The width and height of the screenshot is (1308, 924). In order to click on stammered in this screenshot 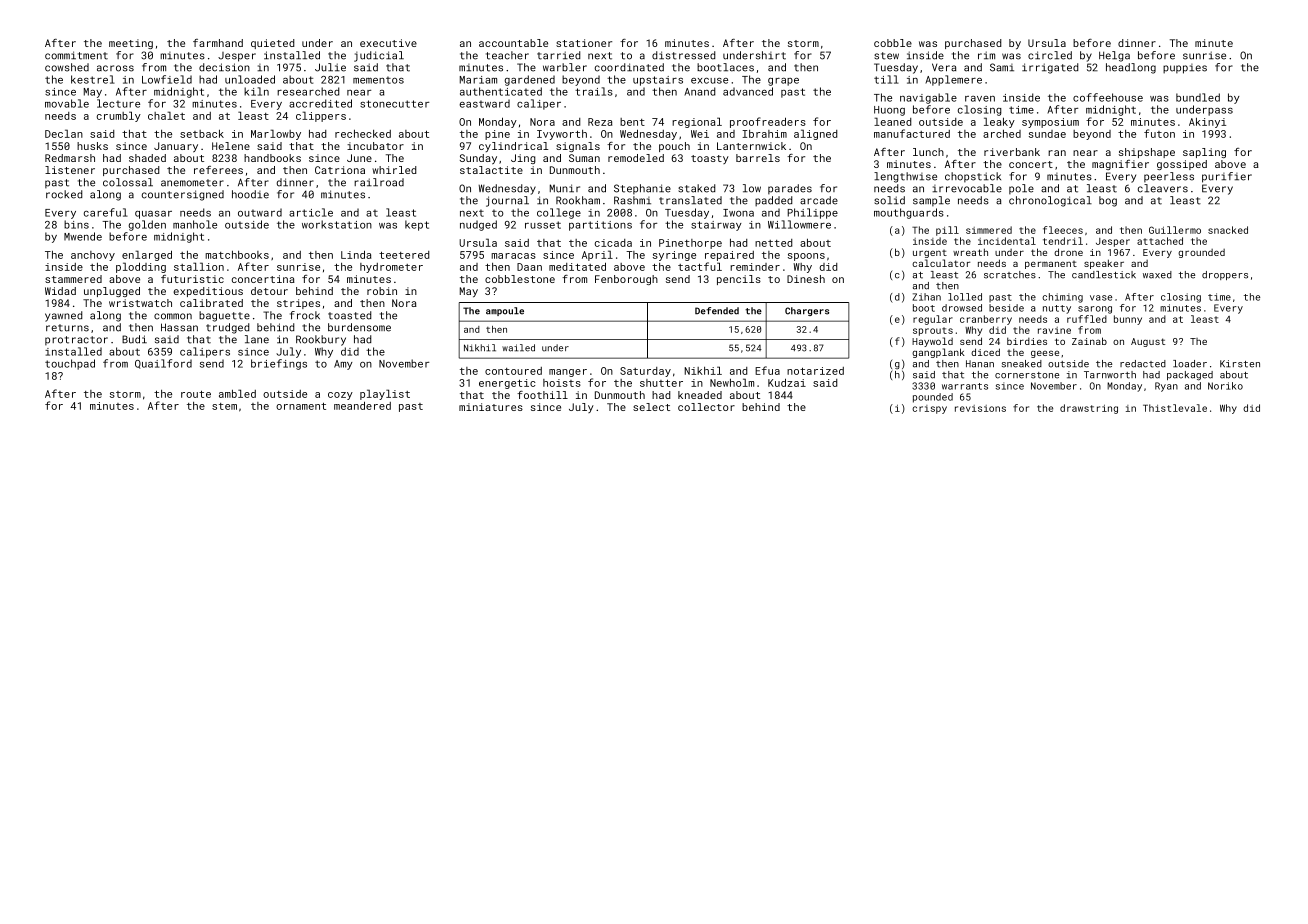, I will do `click(73, 279)`.
